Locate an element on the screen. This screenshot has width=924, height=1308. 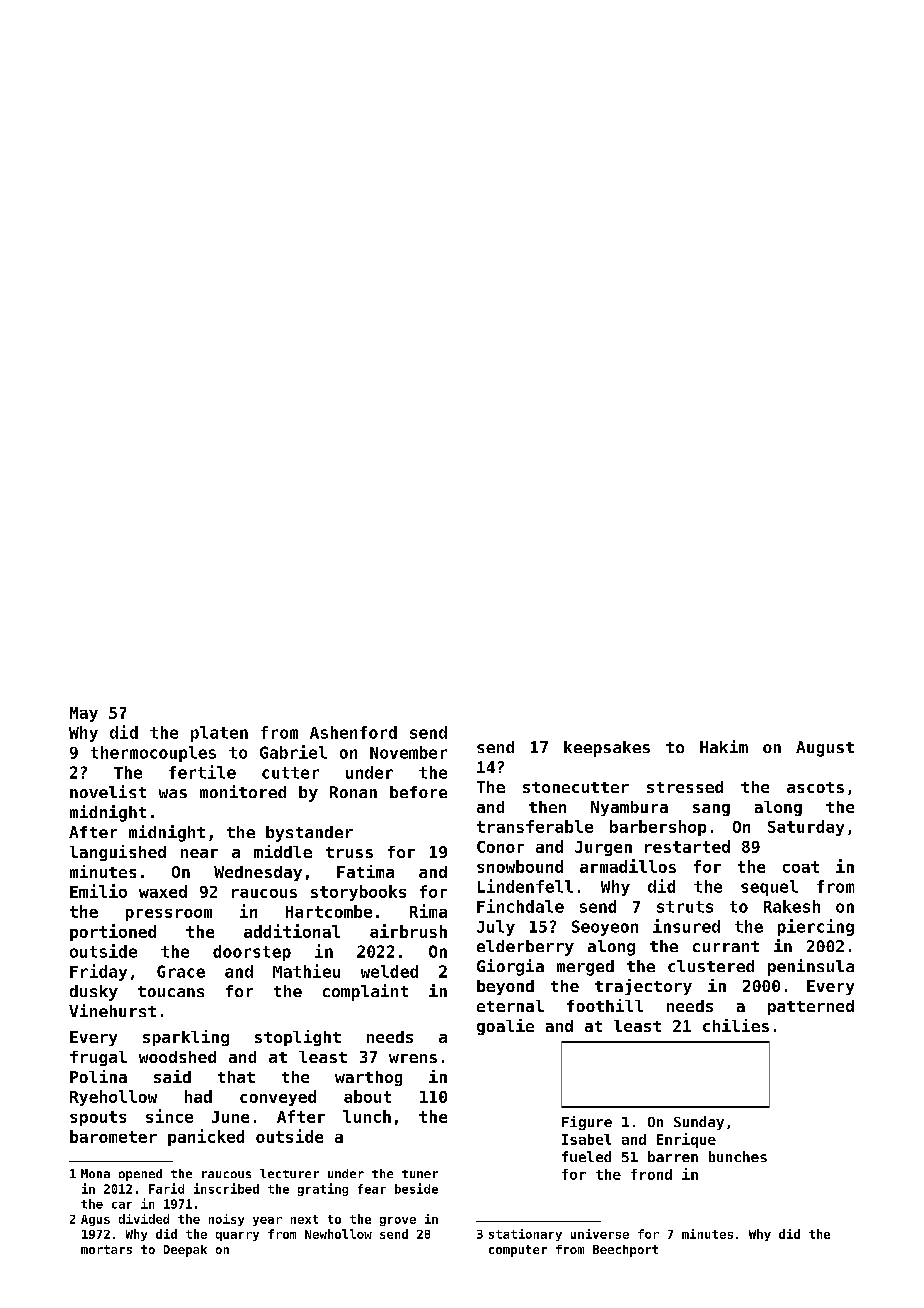
computer is located at coordinates (518, 1251).
